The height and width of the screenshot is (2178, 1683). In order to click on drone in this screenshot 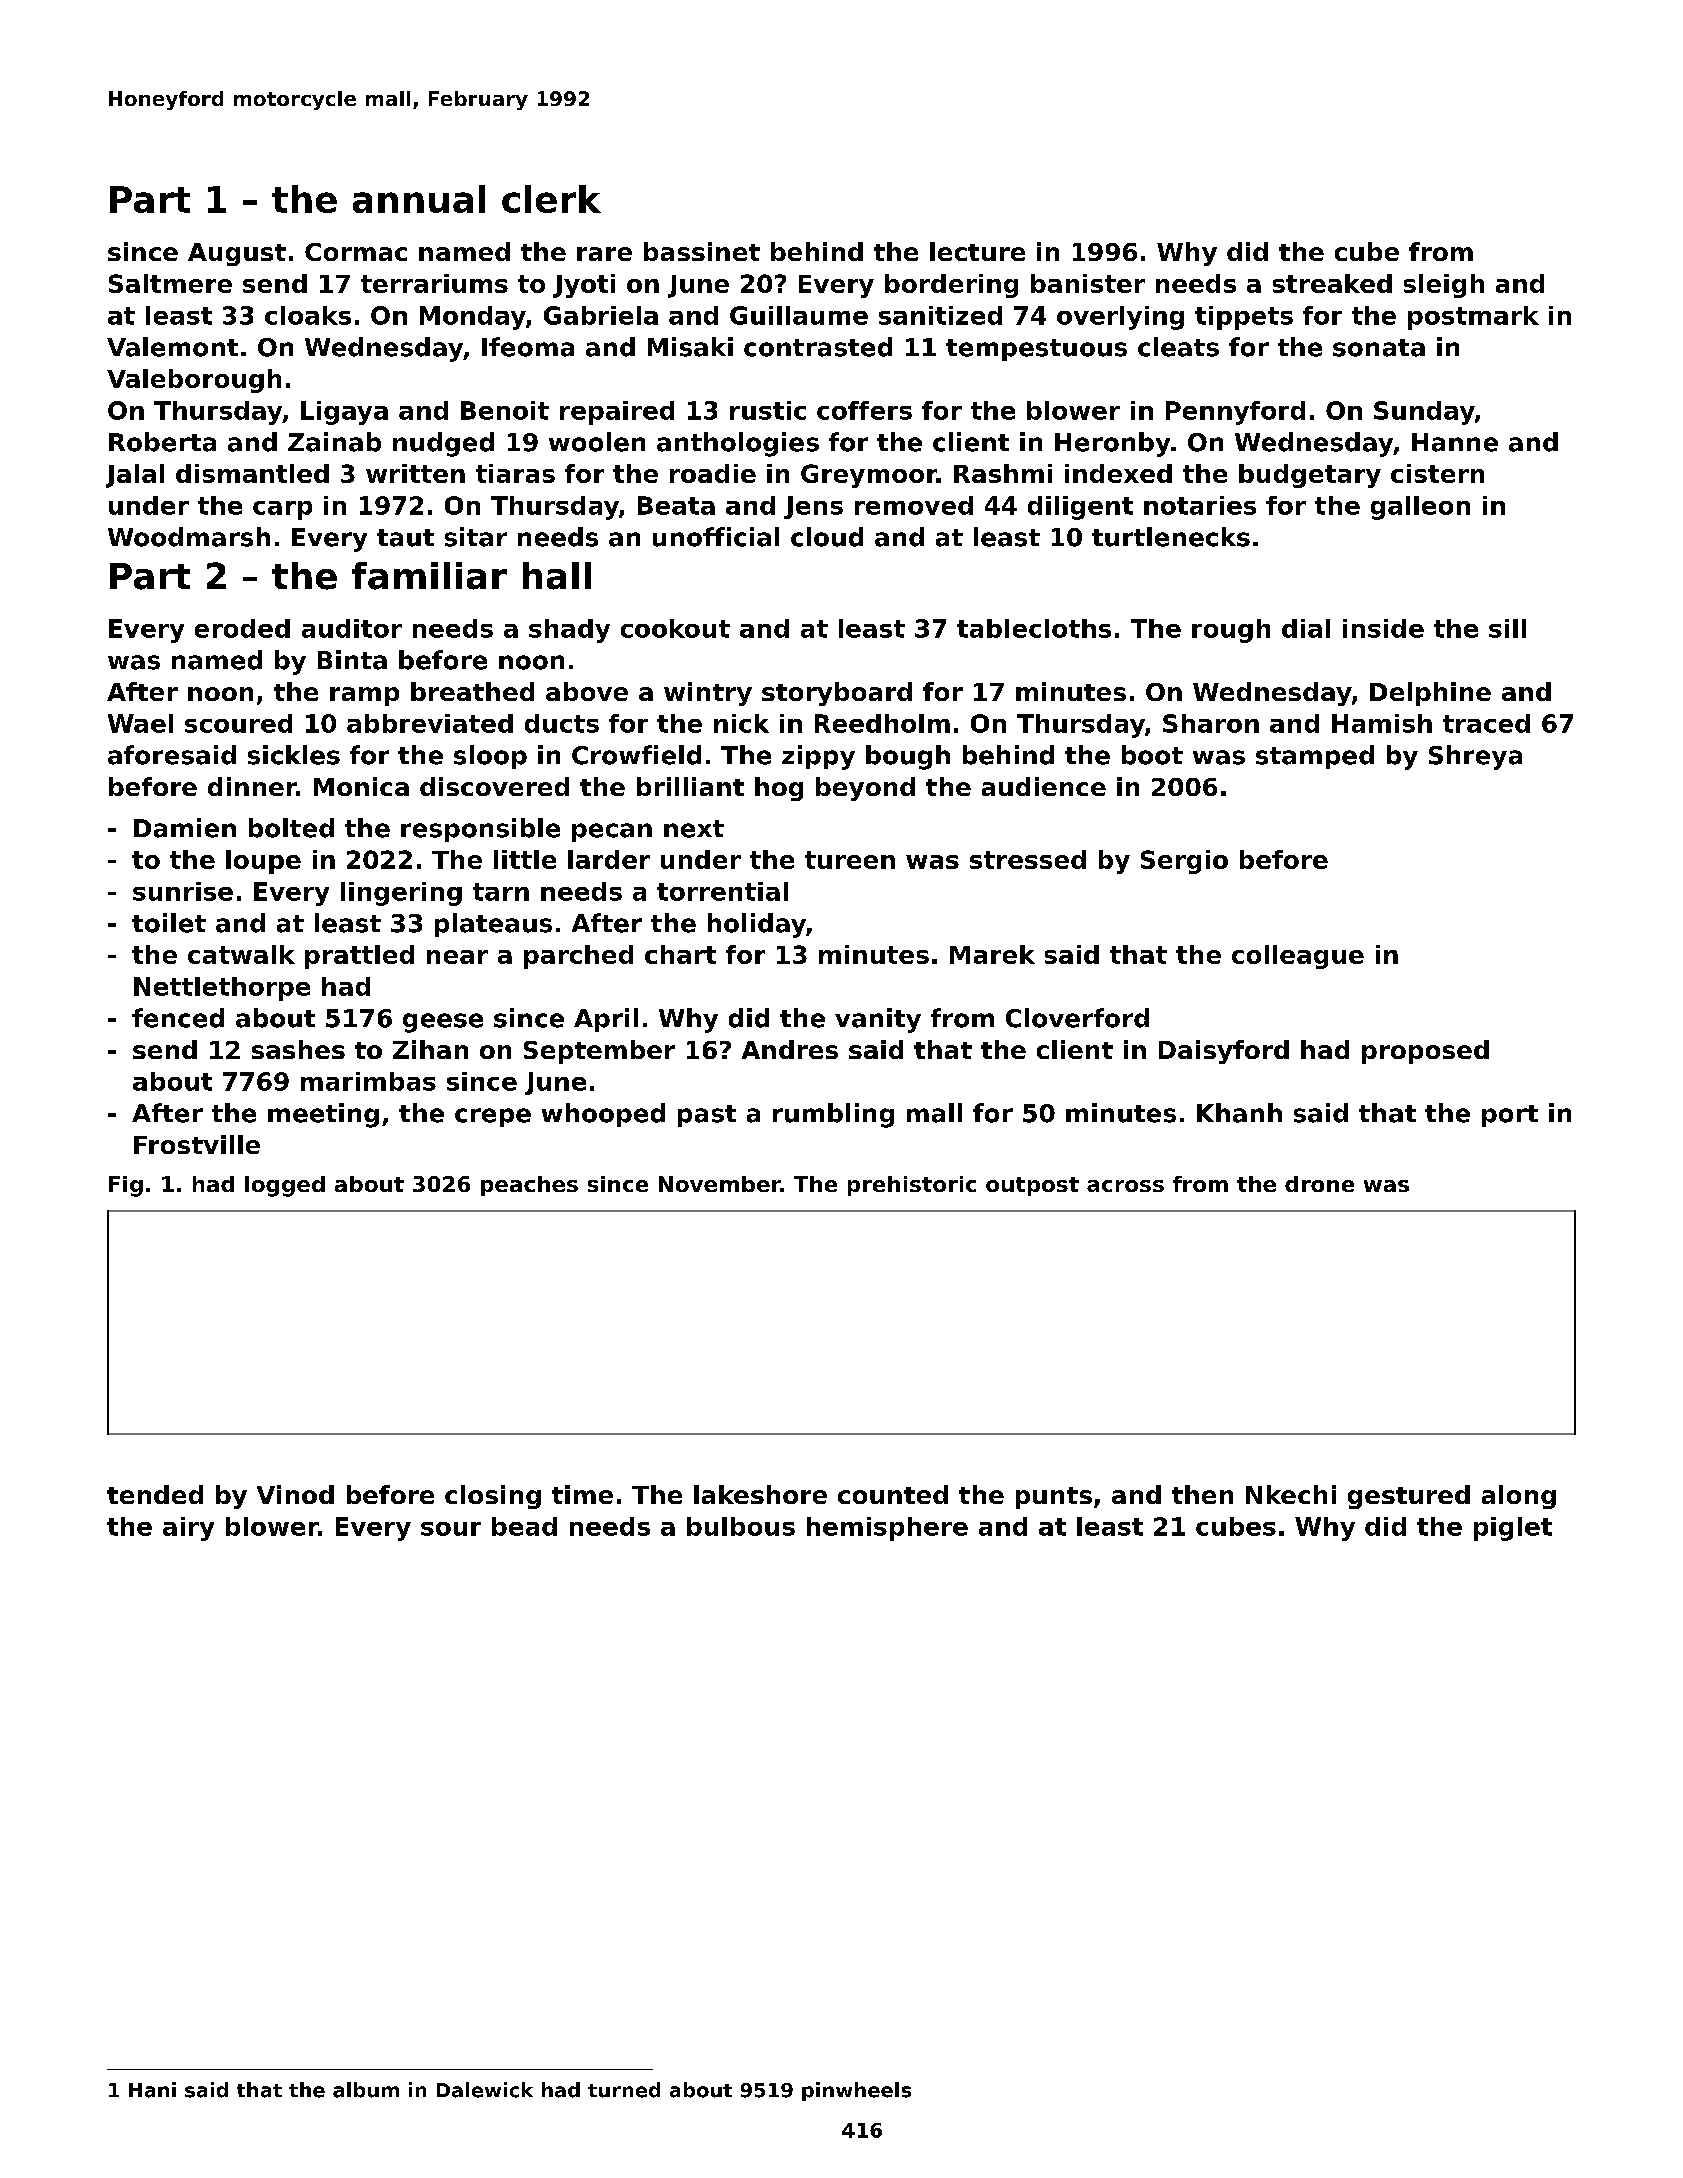, I will do `click(1319, 1184)`.
